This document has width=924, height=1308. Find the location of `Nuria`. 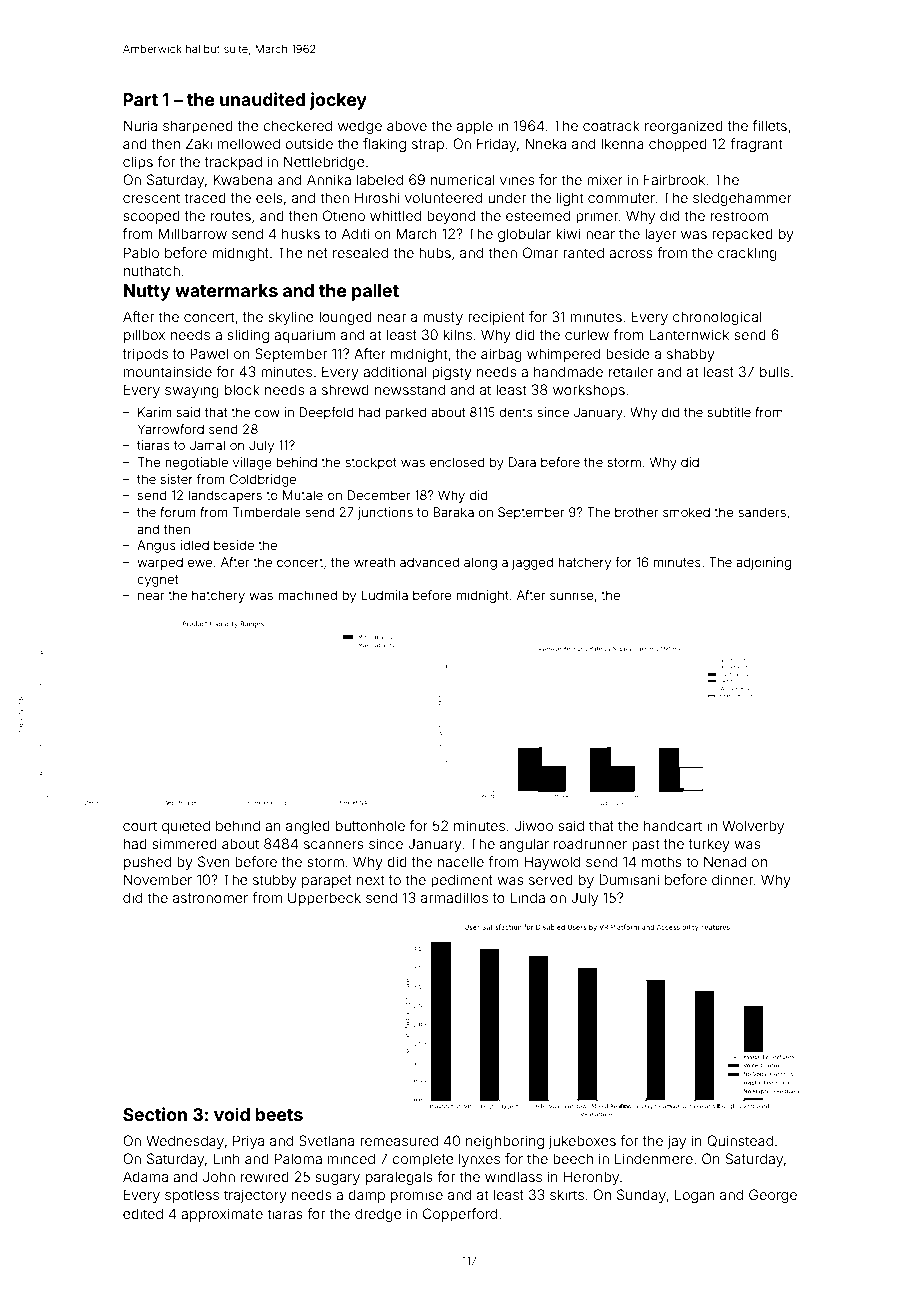

Nuria is located at coordinates (140, 125).
